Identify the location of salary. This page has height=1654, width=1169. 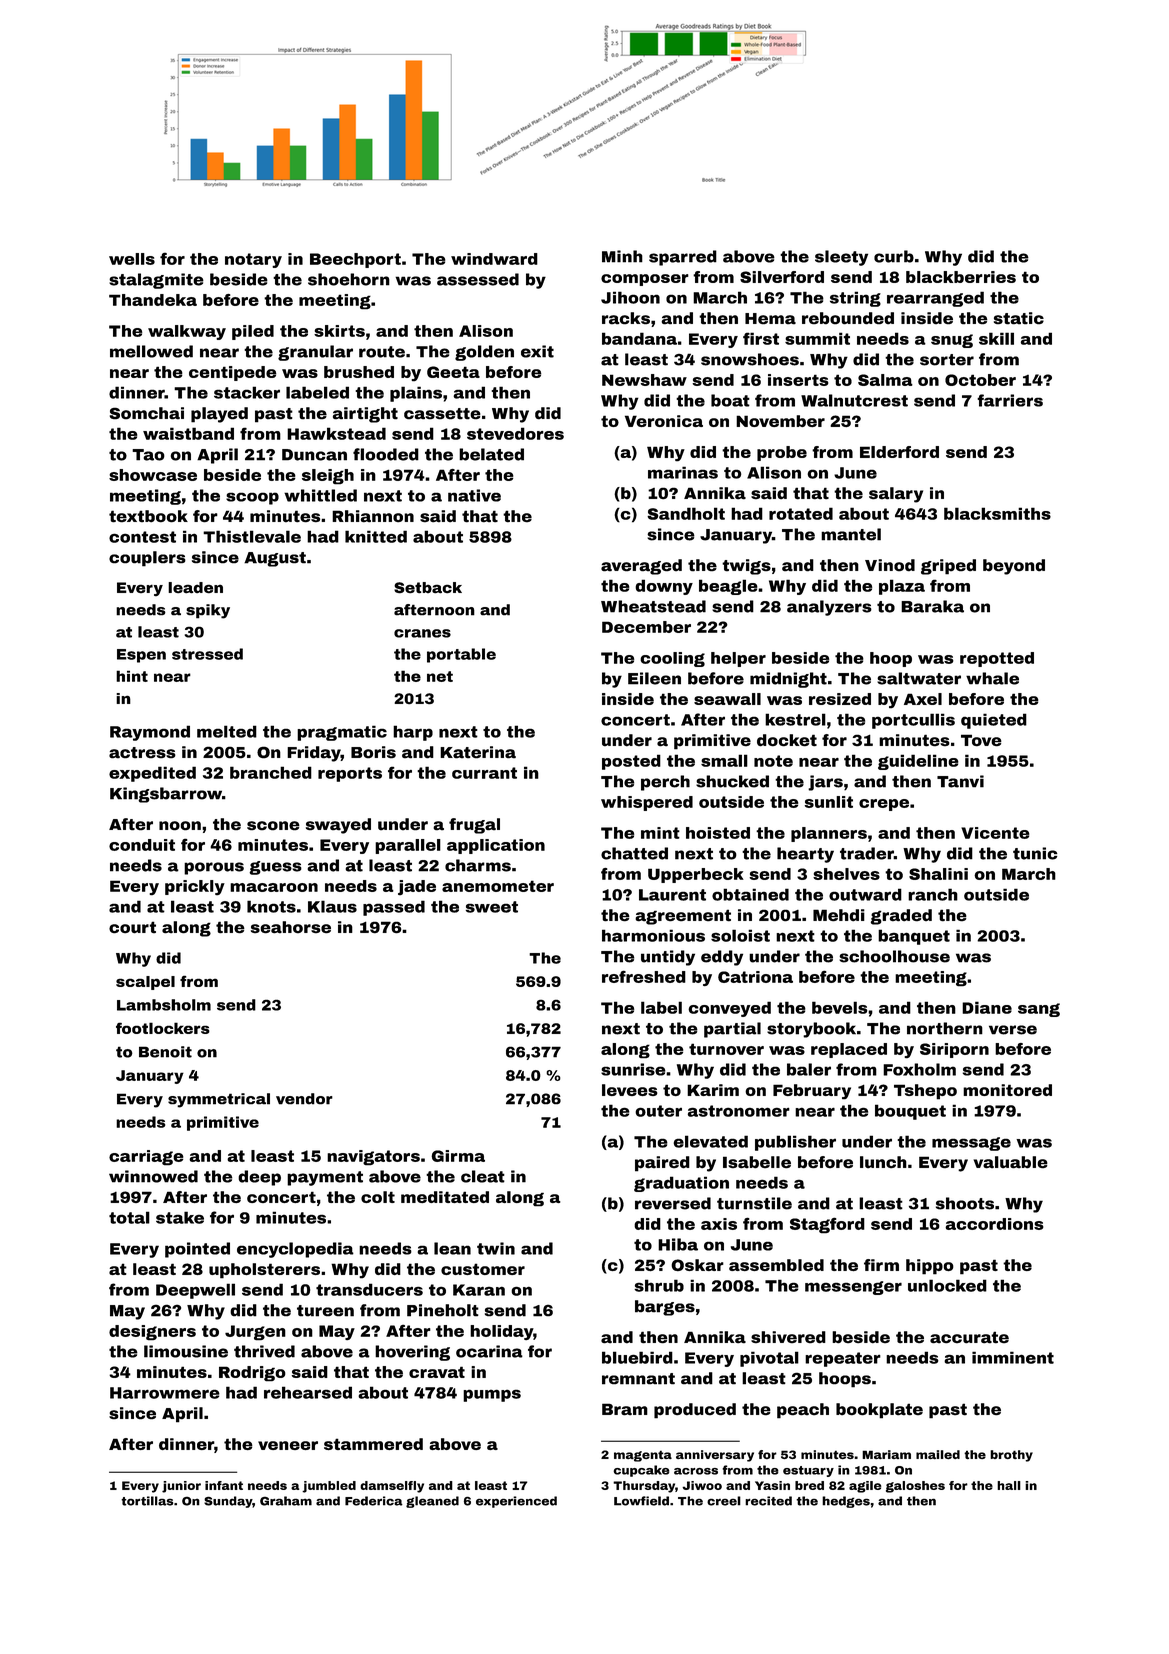
(896, 495).
